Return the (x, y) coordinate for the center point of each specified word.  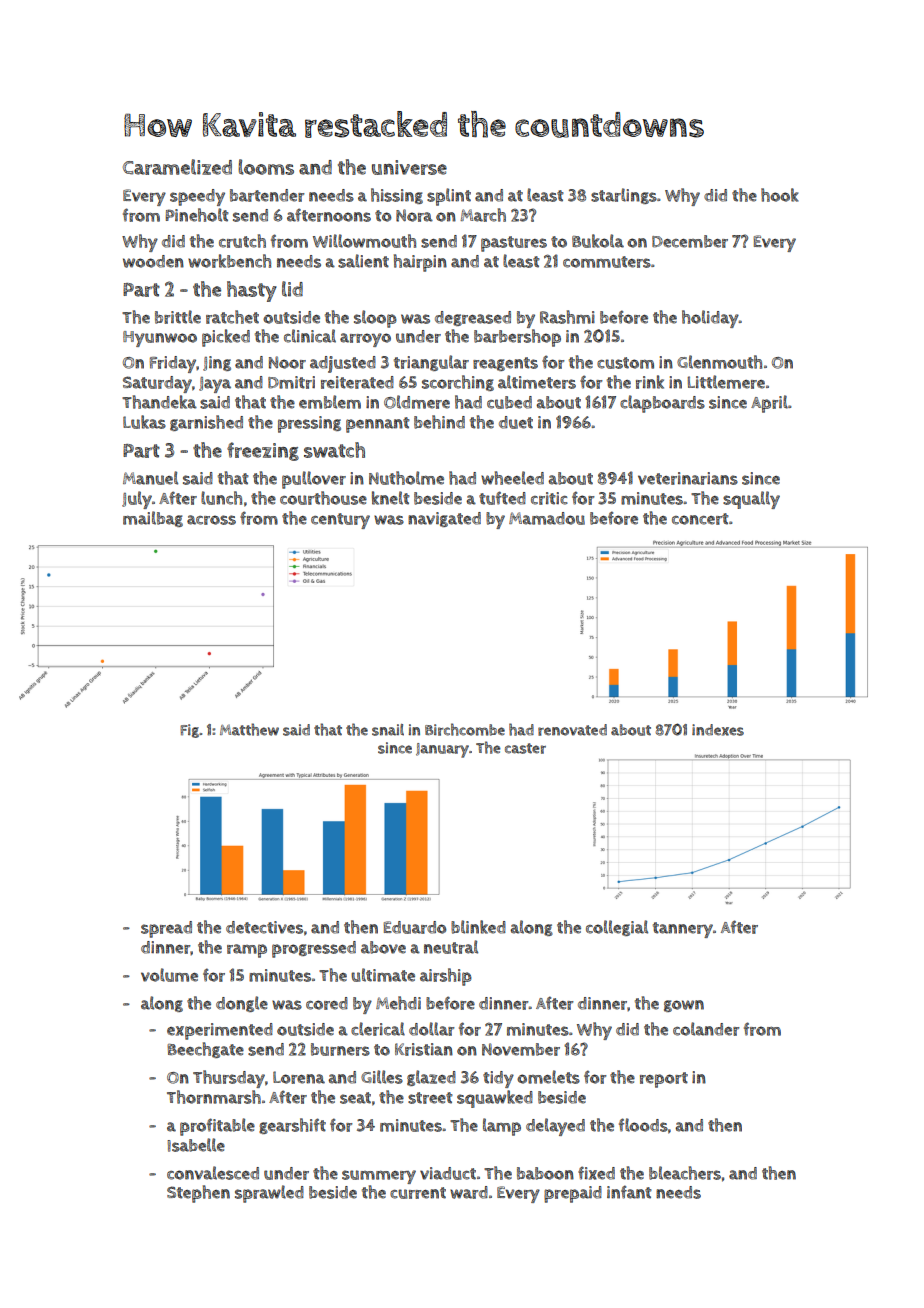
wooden (153, 261)
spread (166, 929)
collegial (617, 928)
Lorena (299, 1077)
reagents (505, 364)
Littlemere (726, 382)
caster (525, 748)
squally (751, 500)
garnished (206, 423)
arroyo (365, 340)
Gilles (382, 1077)
